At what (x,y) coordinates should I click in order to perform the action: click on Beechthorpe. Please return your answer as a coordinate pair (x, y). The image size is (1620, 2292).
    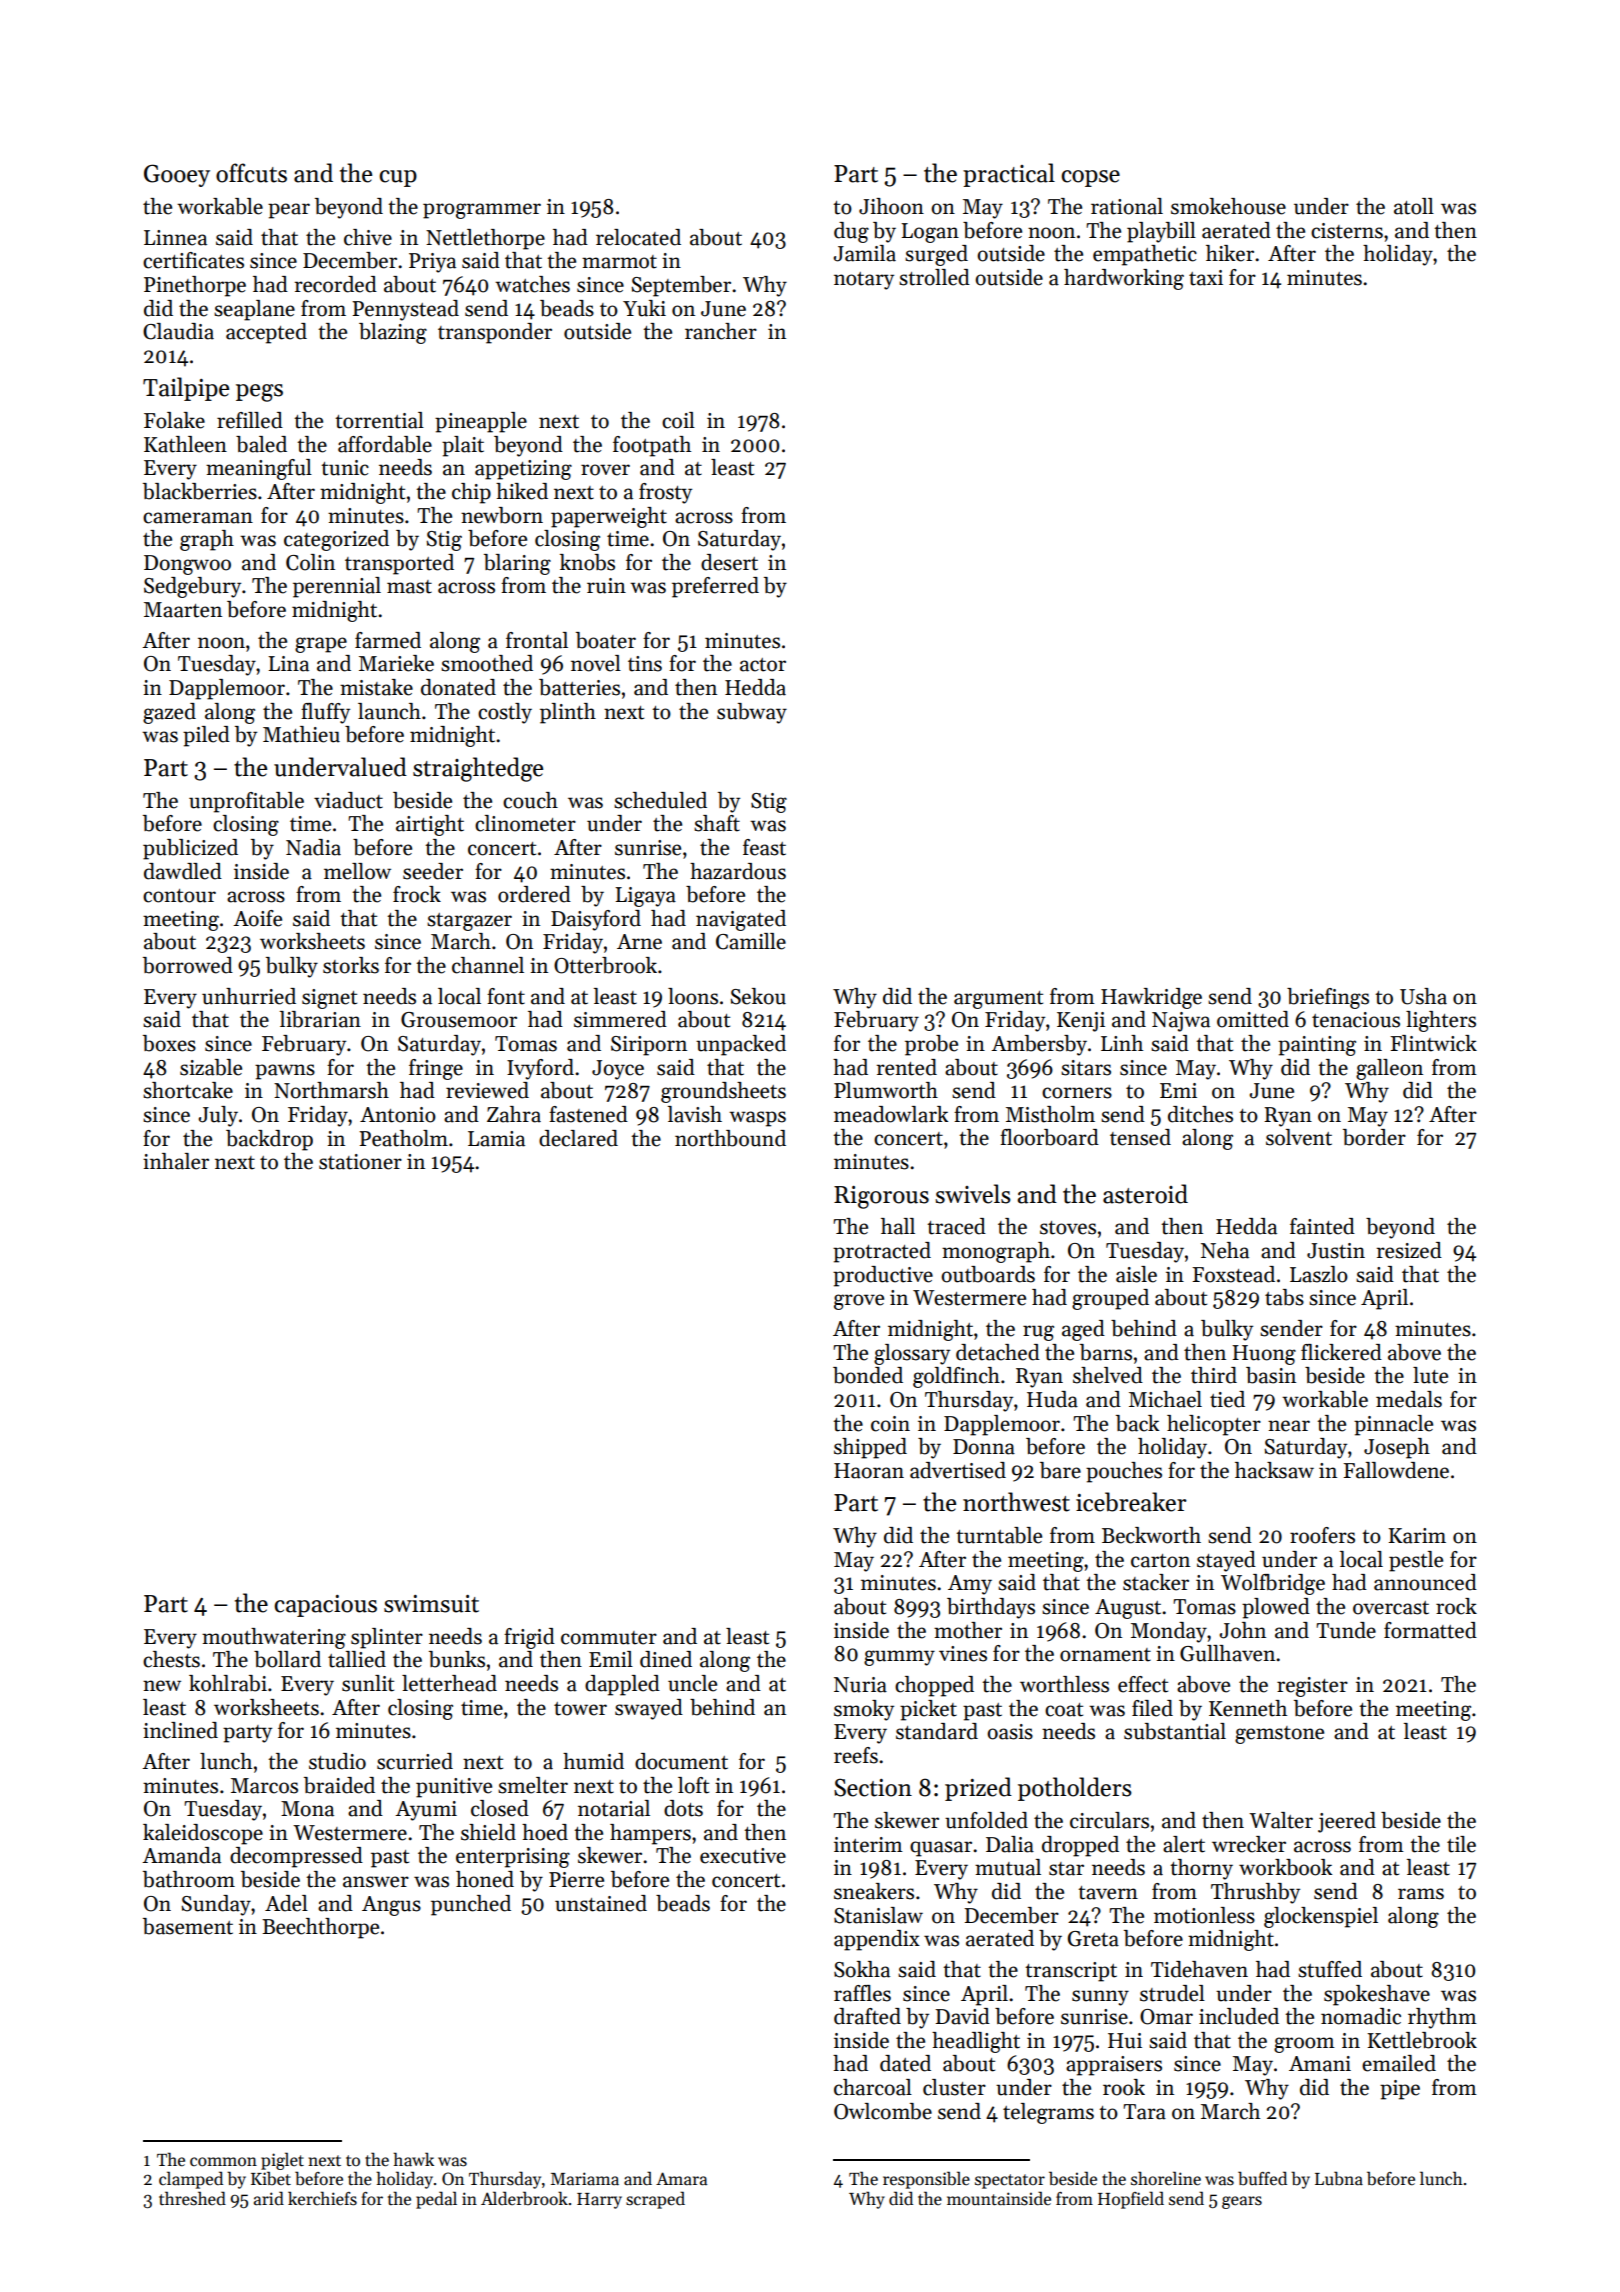
    Looking at the image, I should click on (320, 1928).
